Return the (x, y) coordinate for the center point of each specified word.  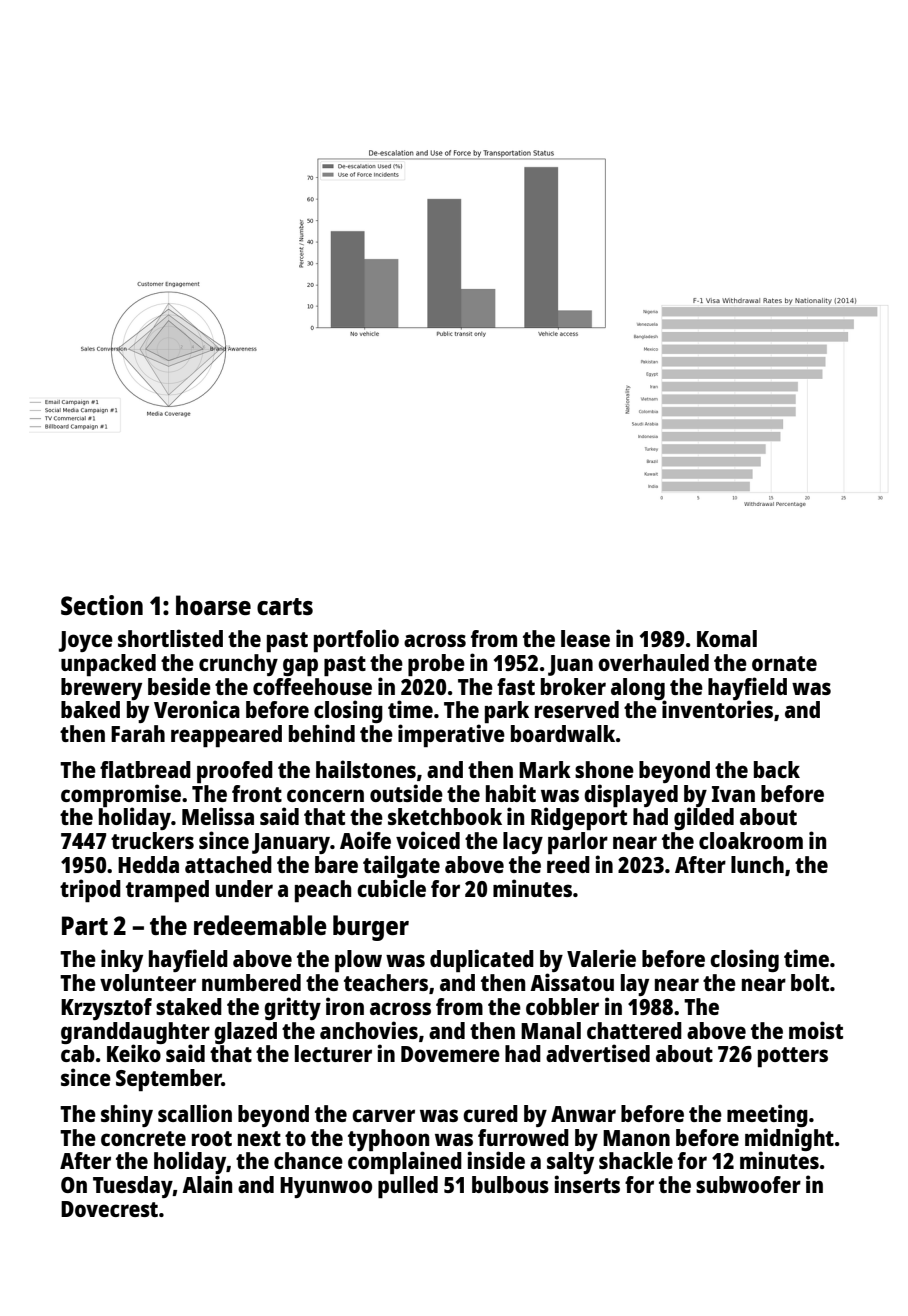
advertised (598, 1053)
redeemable (260, 925)
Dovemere (450, 1054)
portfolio (356, 640)
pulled (408, 1187)
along (638, 689)
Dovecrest (109, 1209)
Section (102, 605)
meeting (767, 1115)
